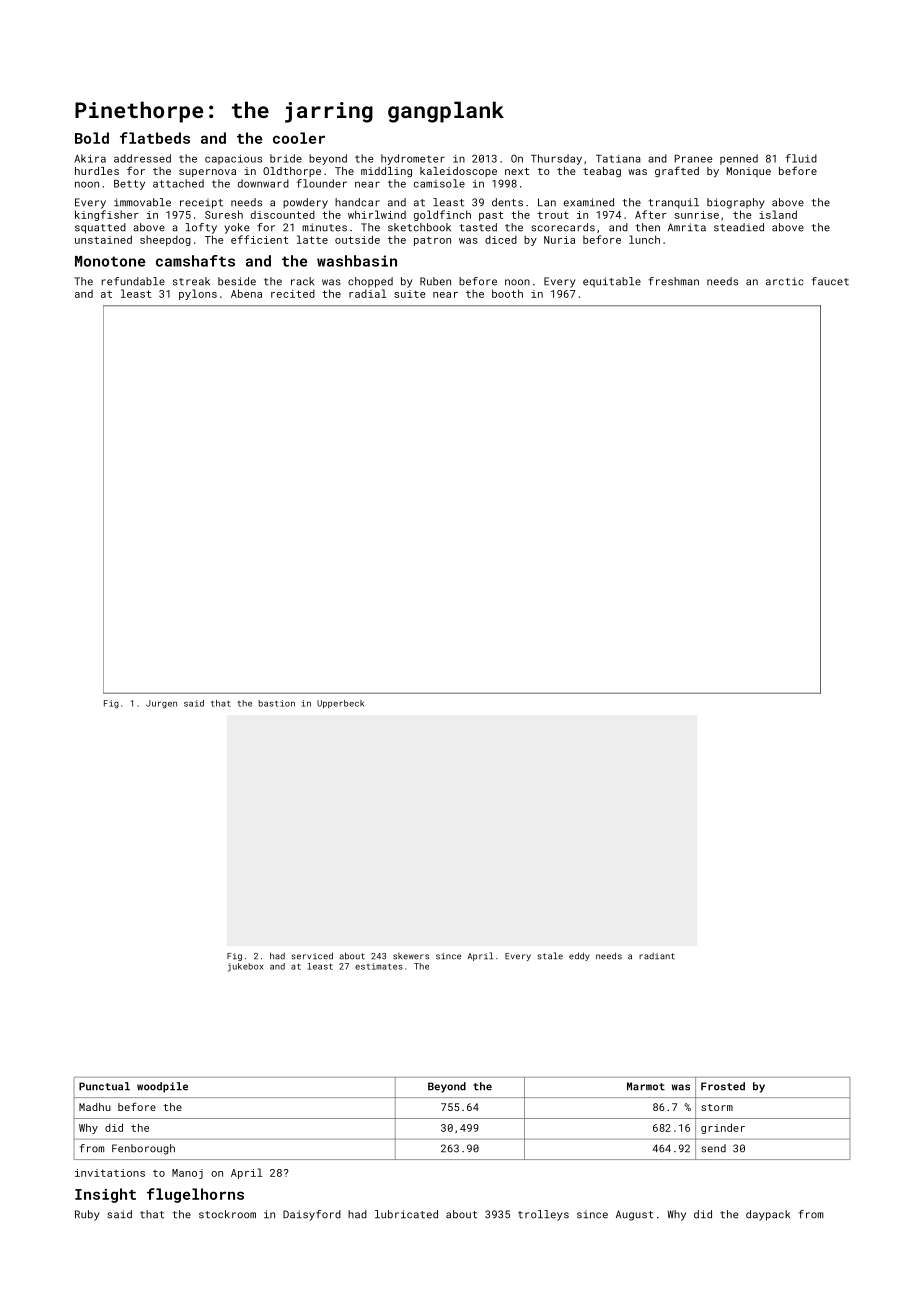 This screenshot has height=1308, width=924. What do you see at coordinates (246, 967) in the screenshot?
I see `jukebox` at bounding box center [246, 967].
